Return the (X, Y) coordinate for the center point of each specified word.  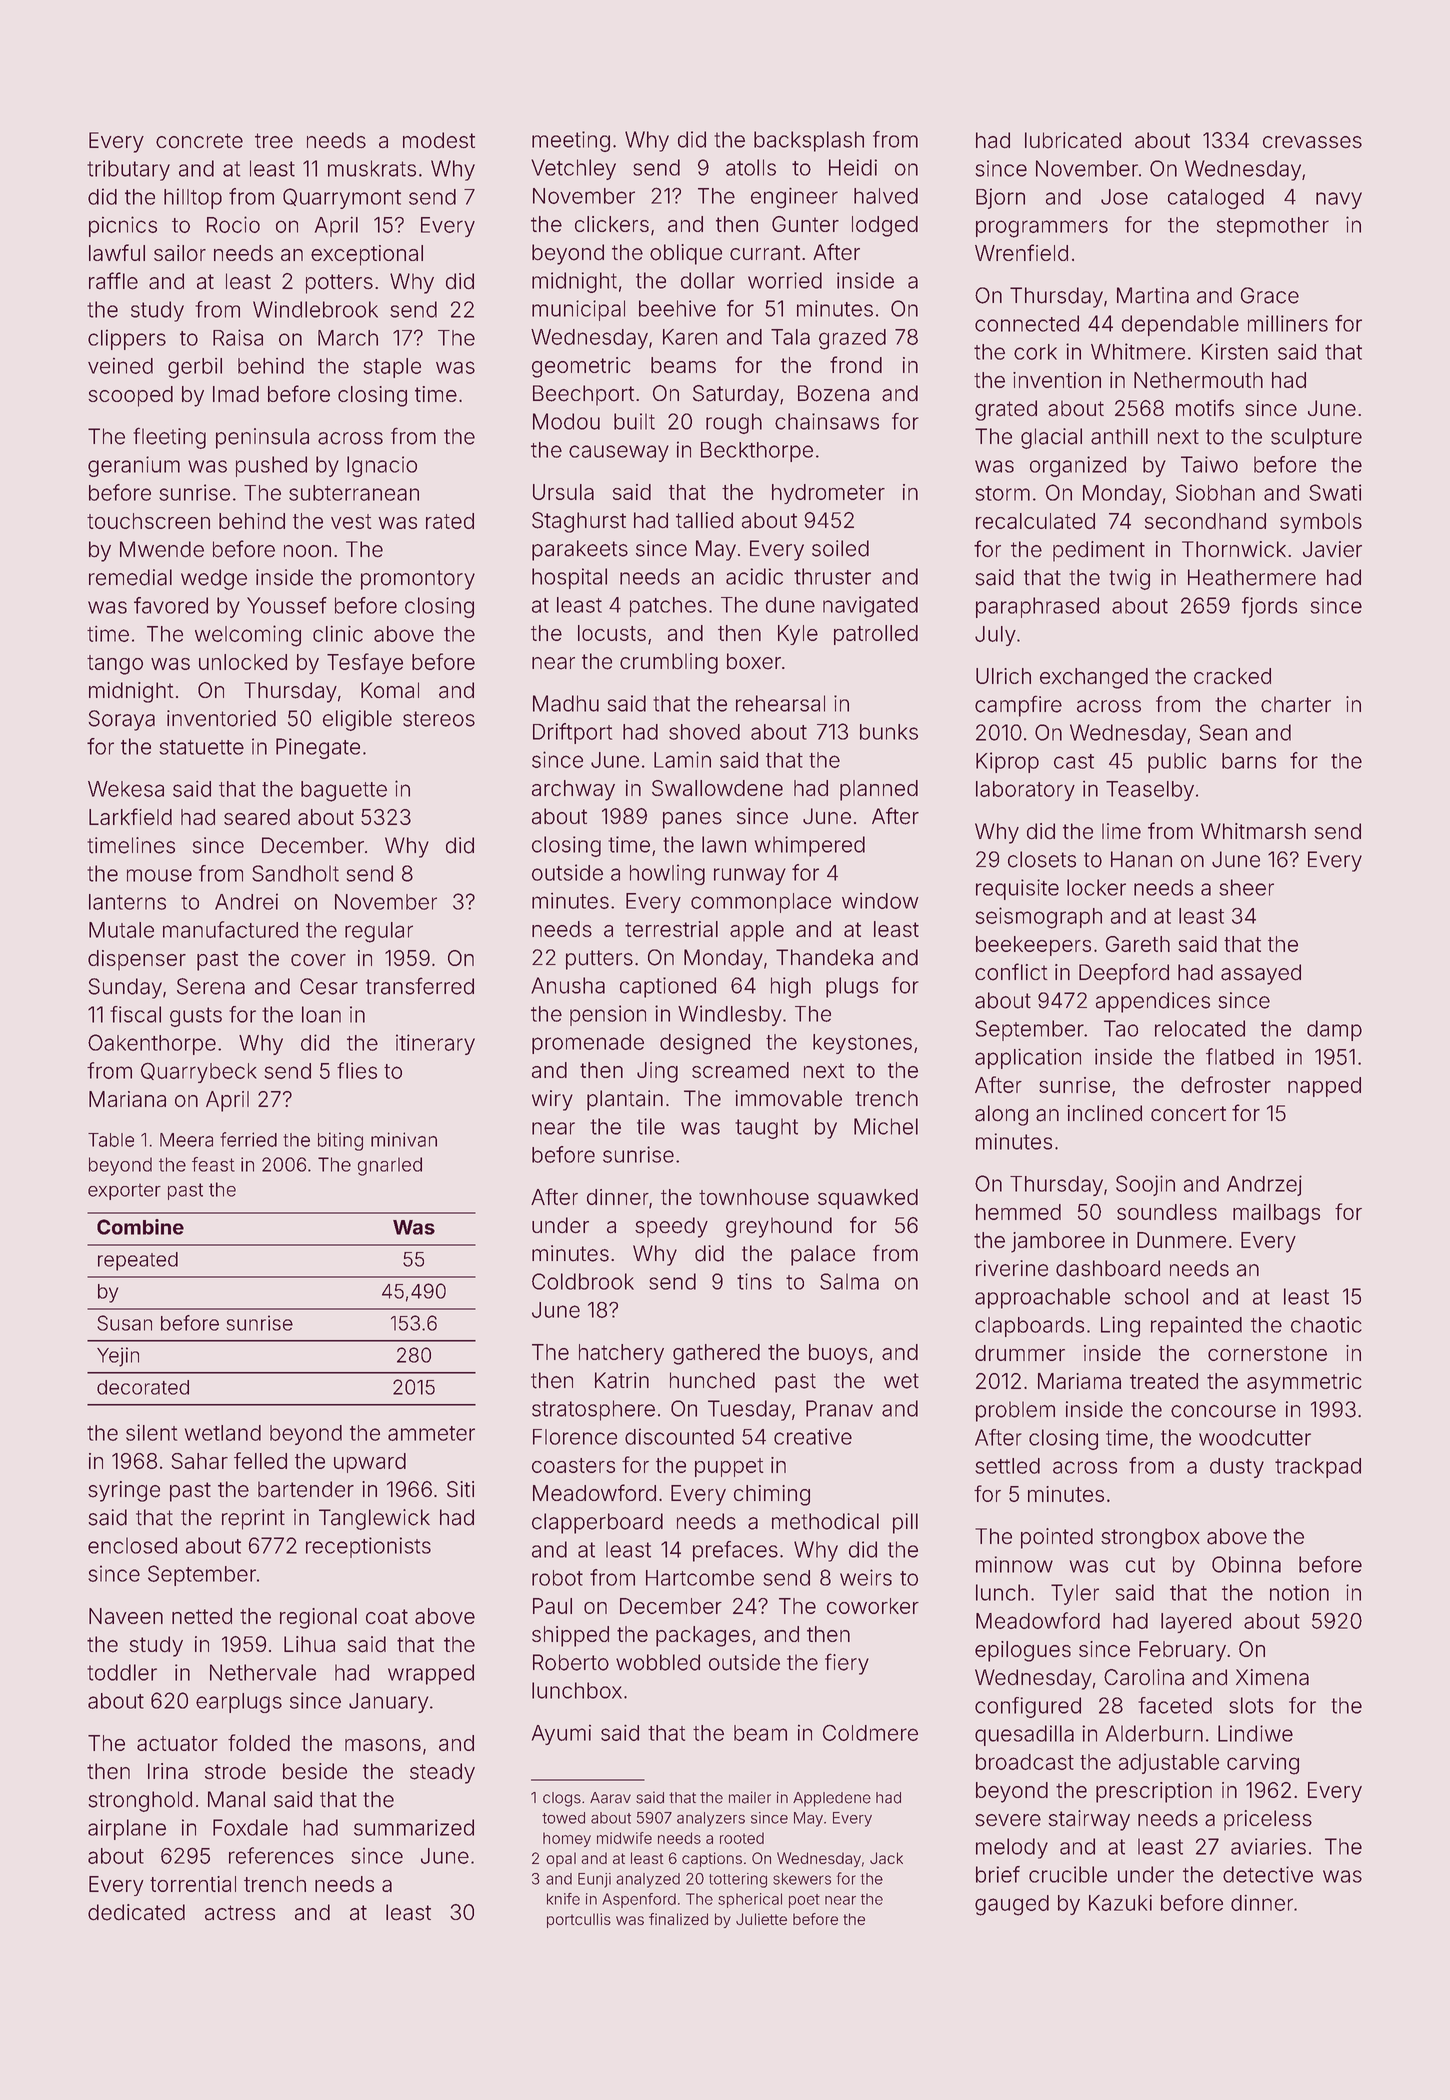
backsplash (809, 141)
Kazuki (1120, 1903)
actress (240, 1913)
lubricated (1073, 140)
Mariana (127, 1099)
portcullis (579, 1920)
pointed (1057, 1538)
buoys (838, 1354)
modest (439, 140)
